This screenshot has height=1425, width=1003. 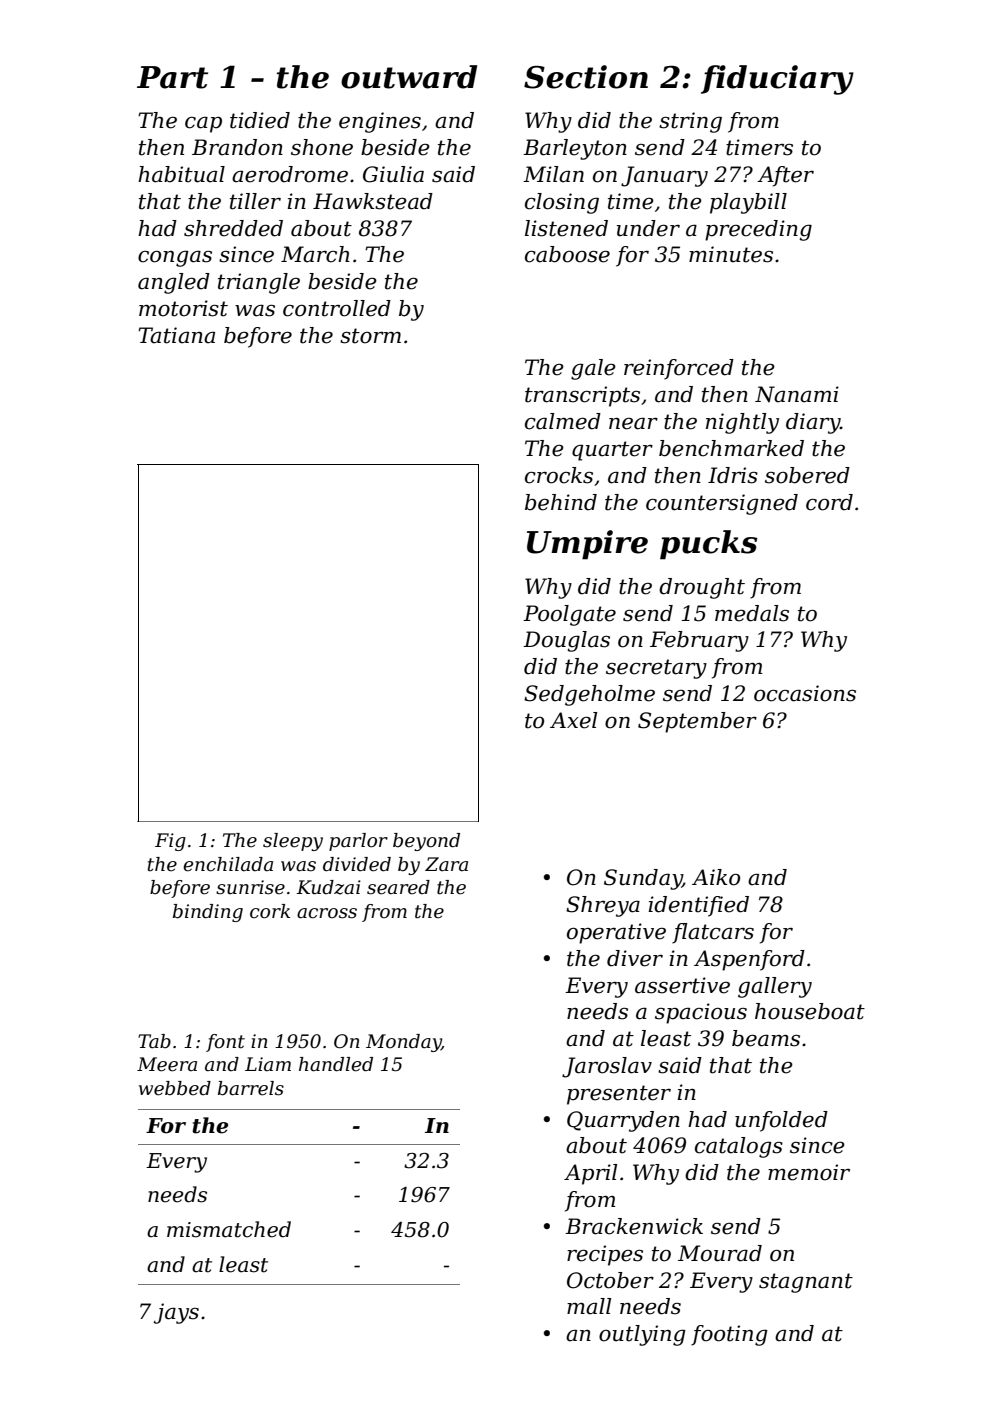 I want to click on caboose, so click(x=567, y=254).
